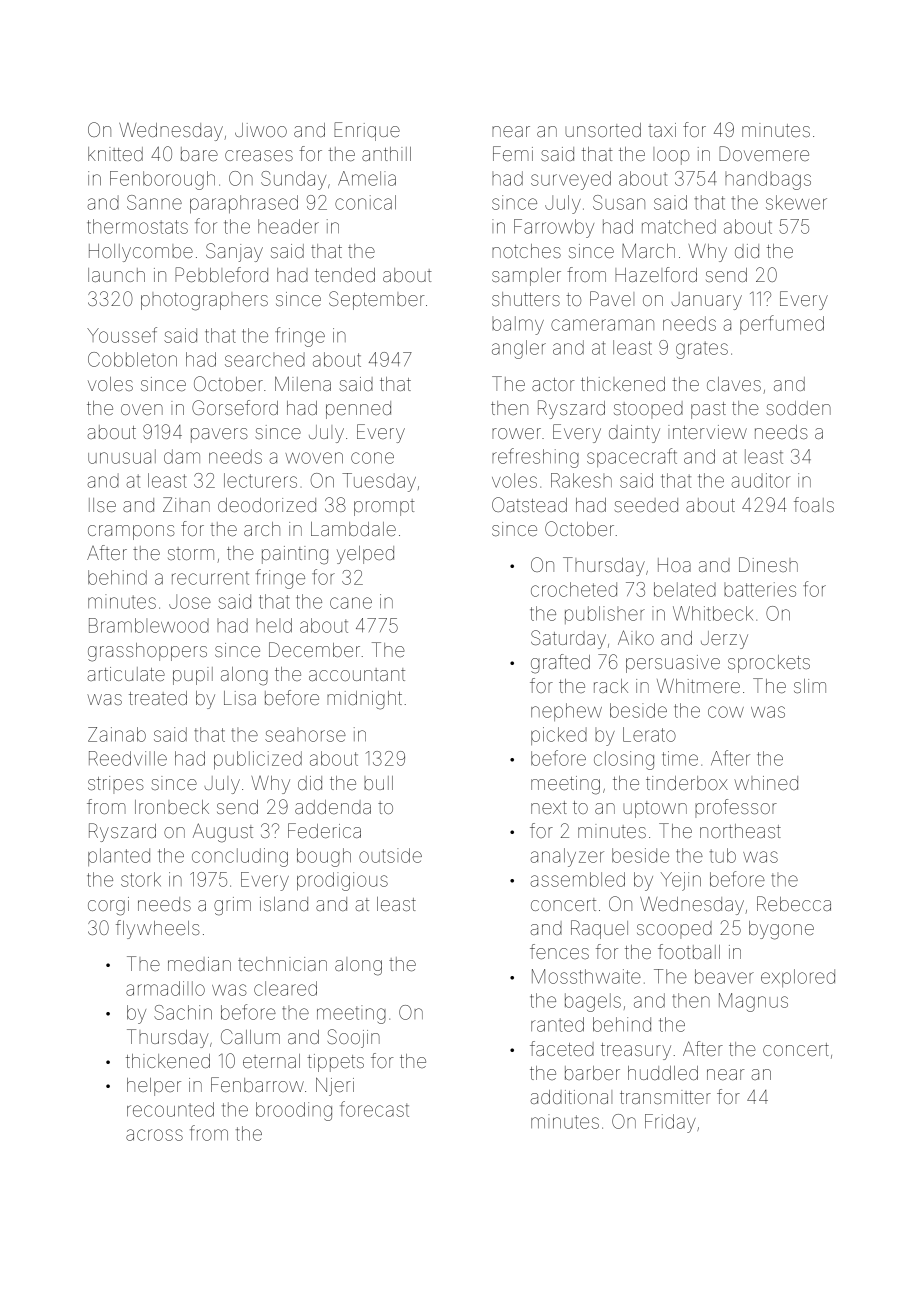 The image size is (924, 1311). What do you see at coordinates (761, 480) in the screenshot?
I see `auditor` at bounding box center [761, 480].
